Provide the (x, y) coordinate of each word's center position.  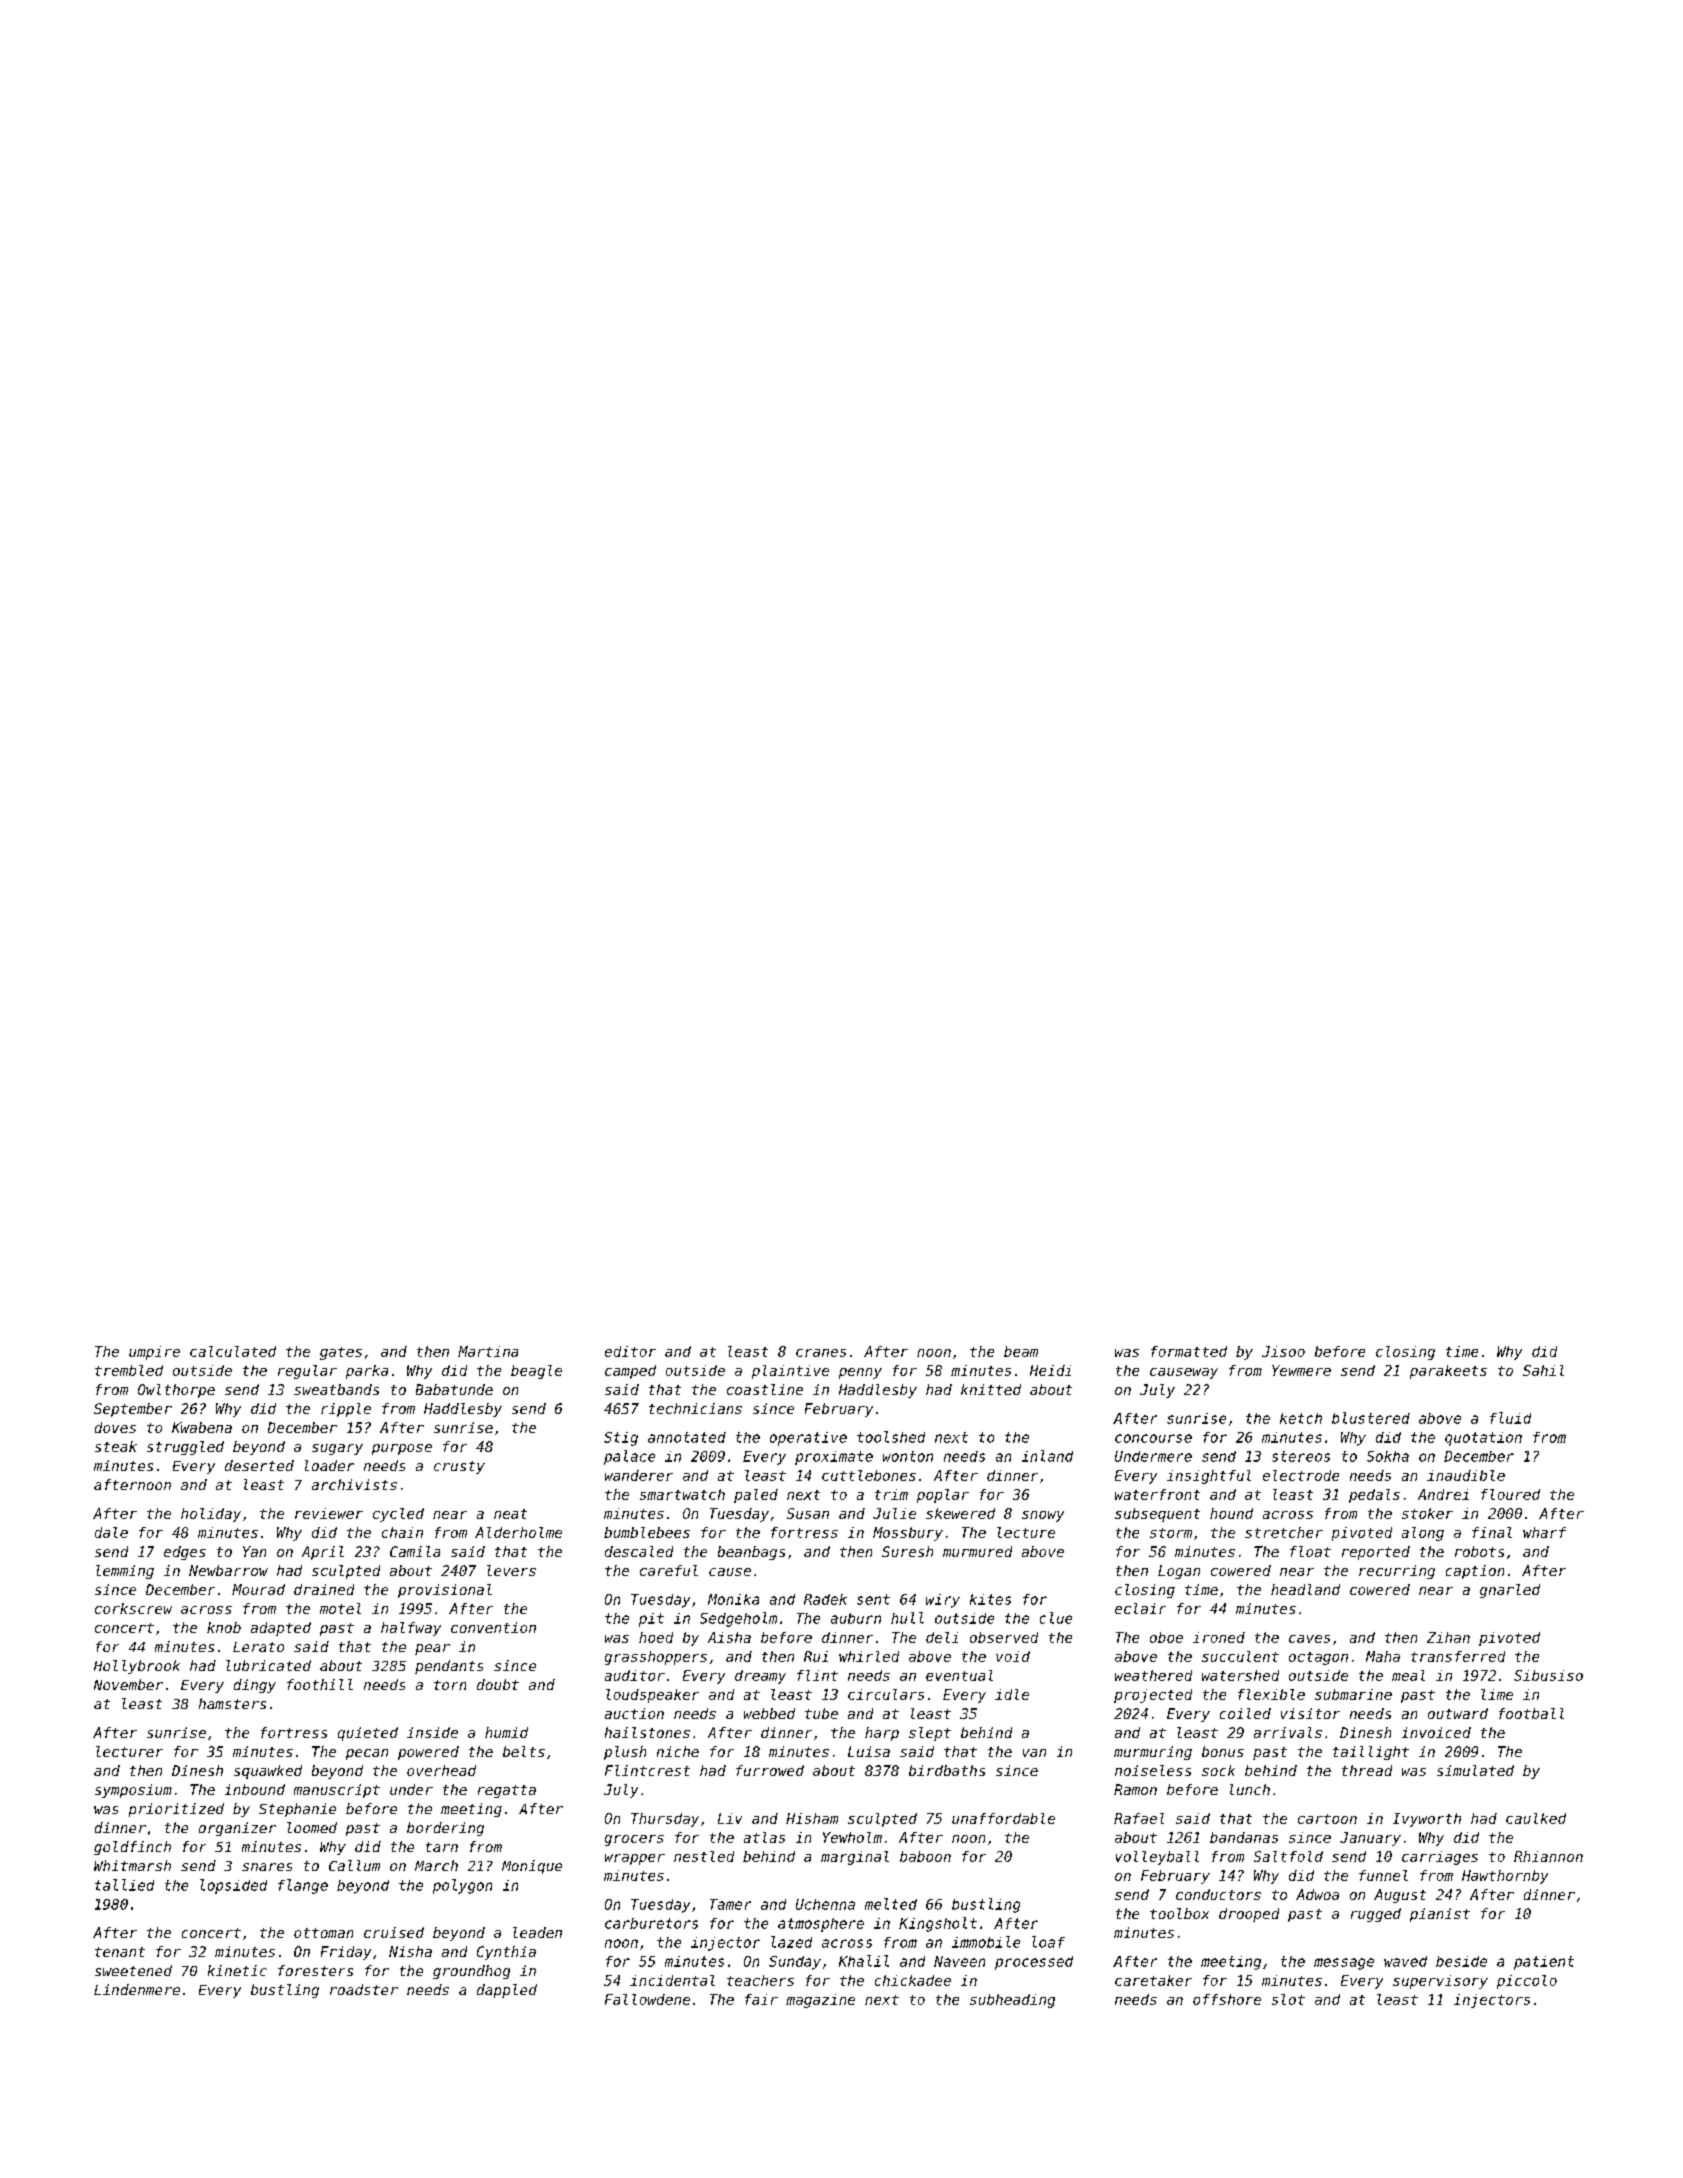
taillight (1371, 1753)
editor (630, 1351)
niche (678, 1751)
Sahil (1543, 1370)
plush (625, 1753)
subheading (1012, 2001)
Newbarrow (228, 1570)
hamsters (232, 1703)
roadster (364, 1989)
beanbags (751, 1553)
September (133, 1410)
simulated (1475, 1770)
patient (1544, 1963)
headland (1305, 1589)
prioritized (176, 1810)
